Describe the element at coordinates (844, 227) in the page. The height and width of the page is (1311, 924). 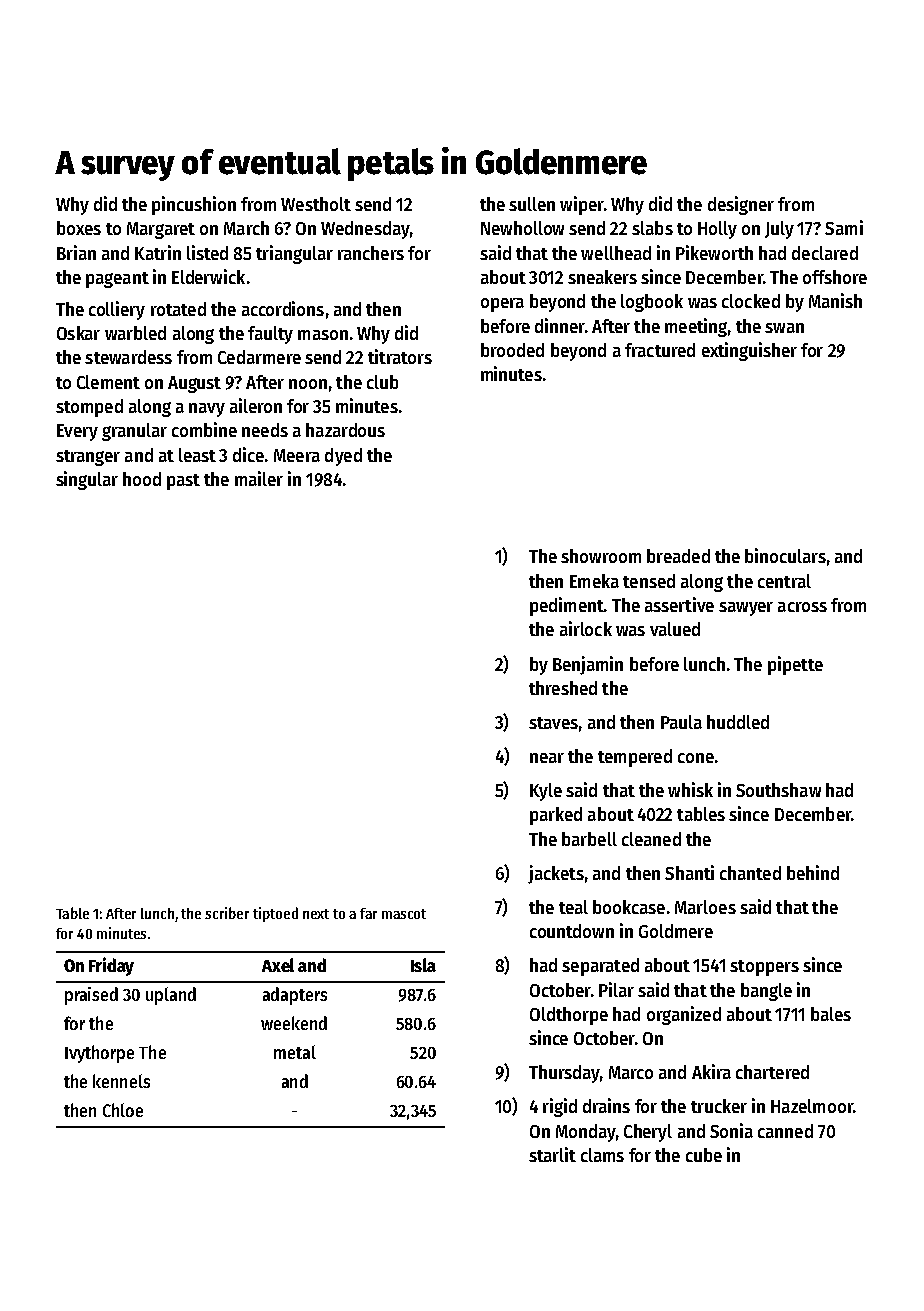
I see `Sami` at that location.
